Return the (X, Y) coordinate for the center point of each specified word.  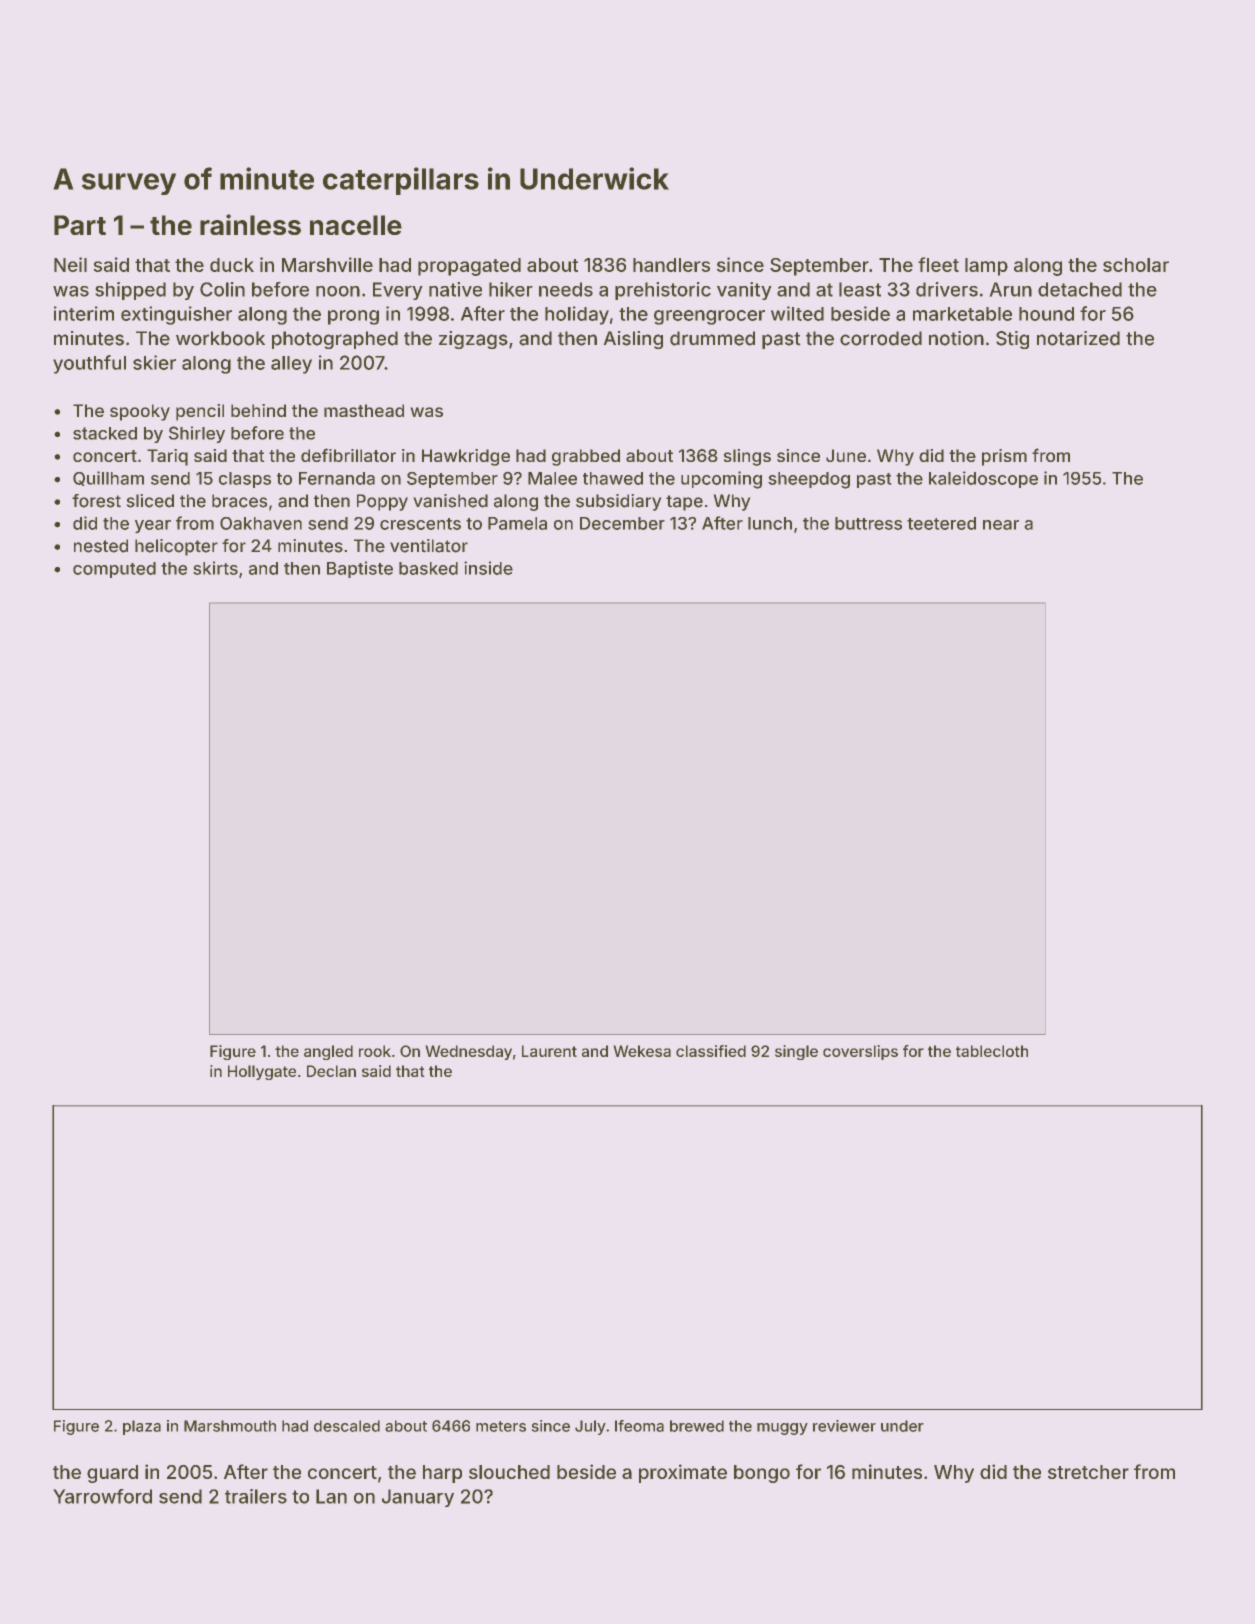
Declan (331, 1071)
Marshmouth (230, 1426)
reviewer (844, 1426)
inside (488, 568)
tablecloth (992, 1051)
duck (232, 265)
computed (114, 570)
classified (711, 1051)
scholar (1136, 265)
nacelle (356, 225)
